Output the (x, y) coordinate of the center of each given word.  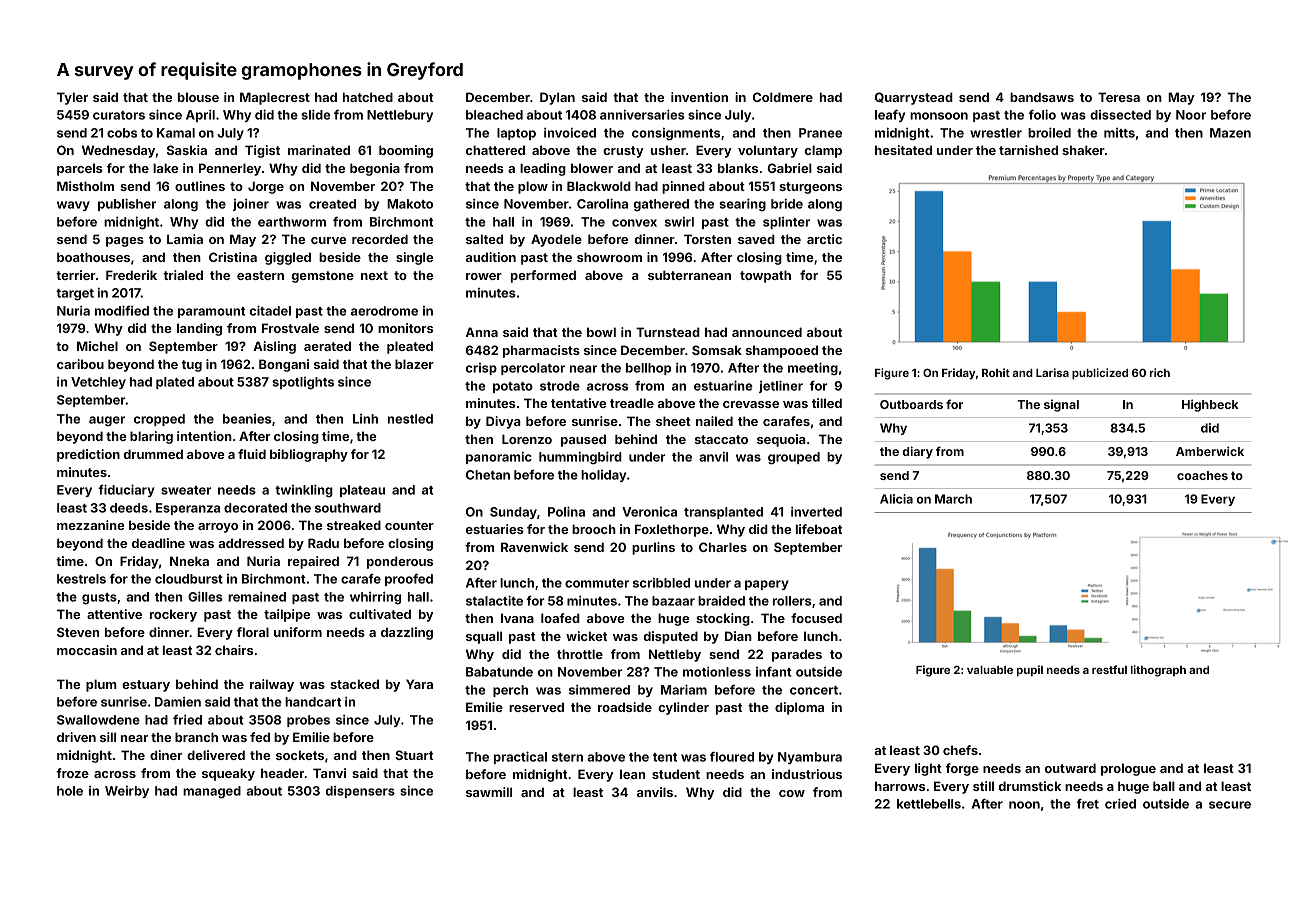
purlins (653, 548)
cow (792, 793)
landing (199, 329)
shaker (1083, 150)
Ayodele (556, 240)
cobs (122, 133)
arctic (824, 239)
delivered (216, 755)
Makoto (410, 204)
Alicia (896, 499)
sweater (186, 490)
